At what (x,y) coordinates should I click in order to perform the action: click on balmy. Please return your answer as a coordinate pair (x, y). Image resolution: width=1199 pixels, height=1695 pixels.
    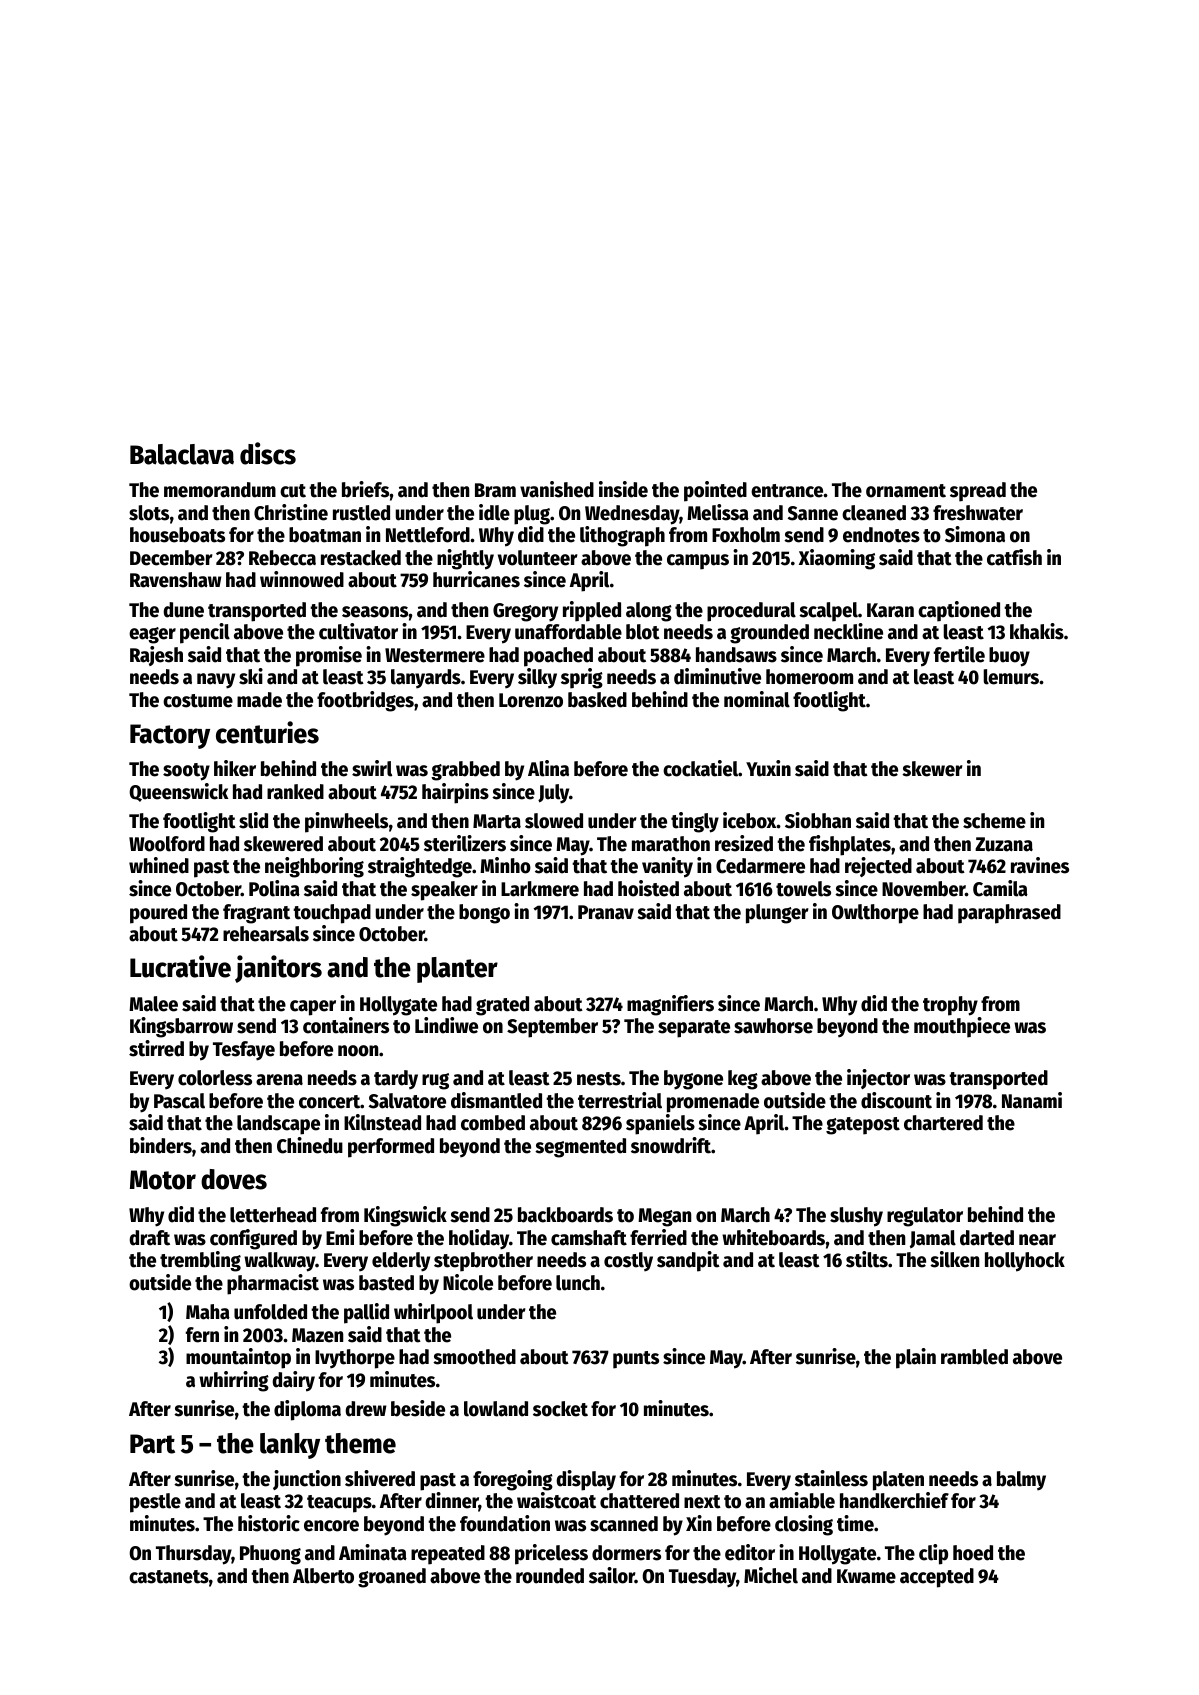
    Looking at the image, I should click on (1021, 1480).
